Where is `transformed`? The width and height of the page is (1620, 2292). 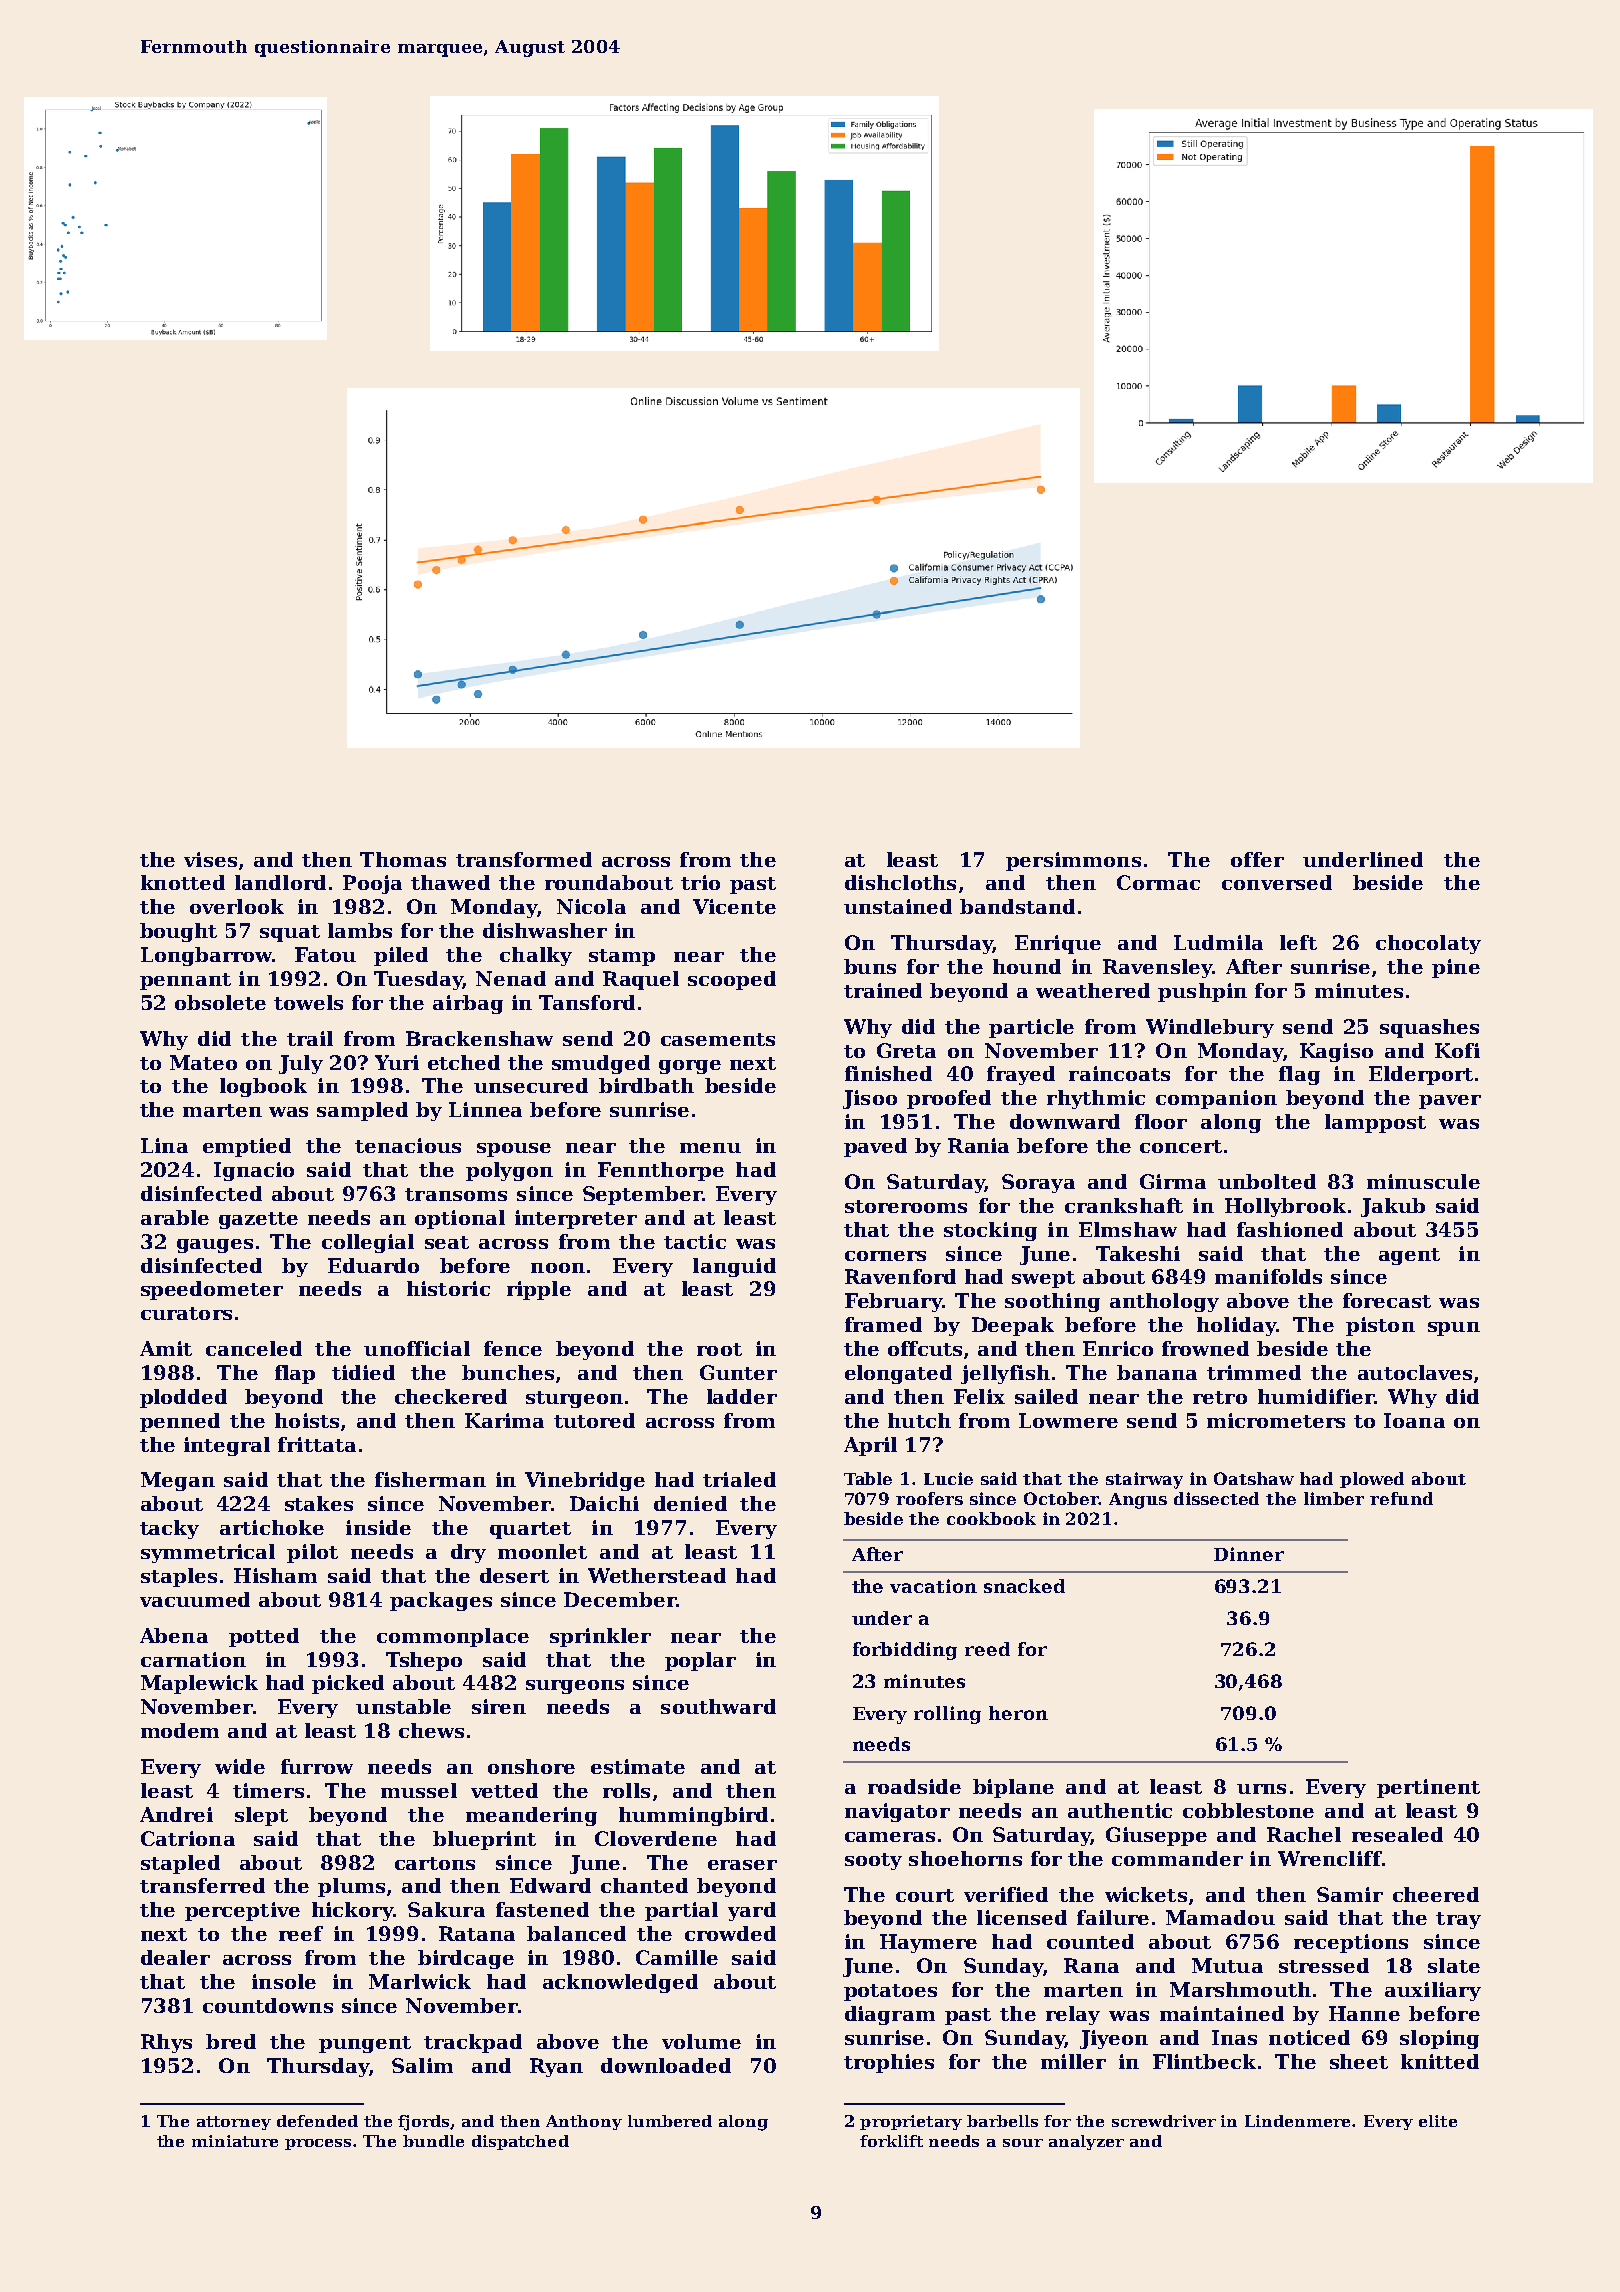
transformed is located at coordinates (524, 859).
